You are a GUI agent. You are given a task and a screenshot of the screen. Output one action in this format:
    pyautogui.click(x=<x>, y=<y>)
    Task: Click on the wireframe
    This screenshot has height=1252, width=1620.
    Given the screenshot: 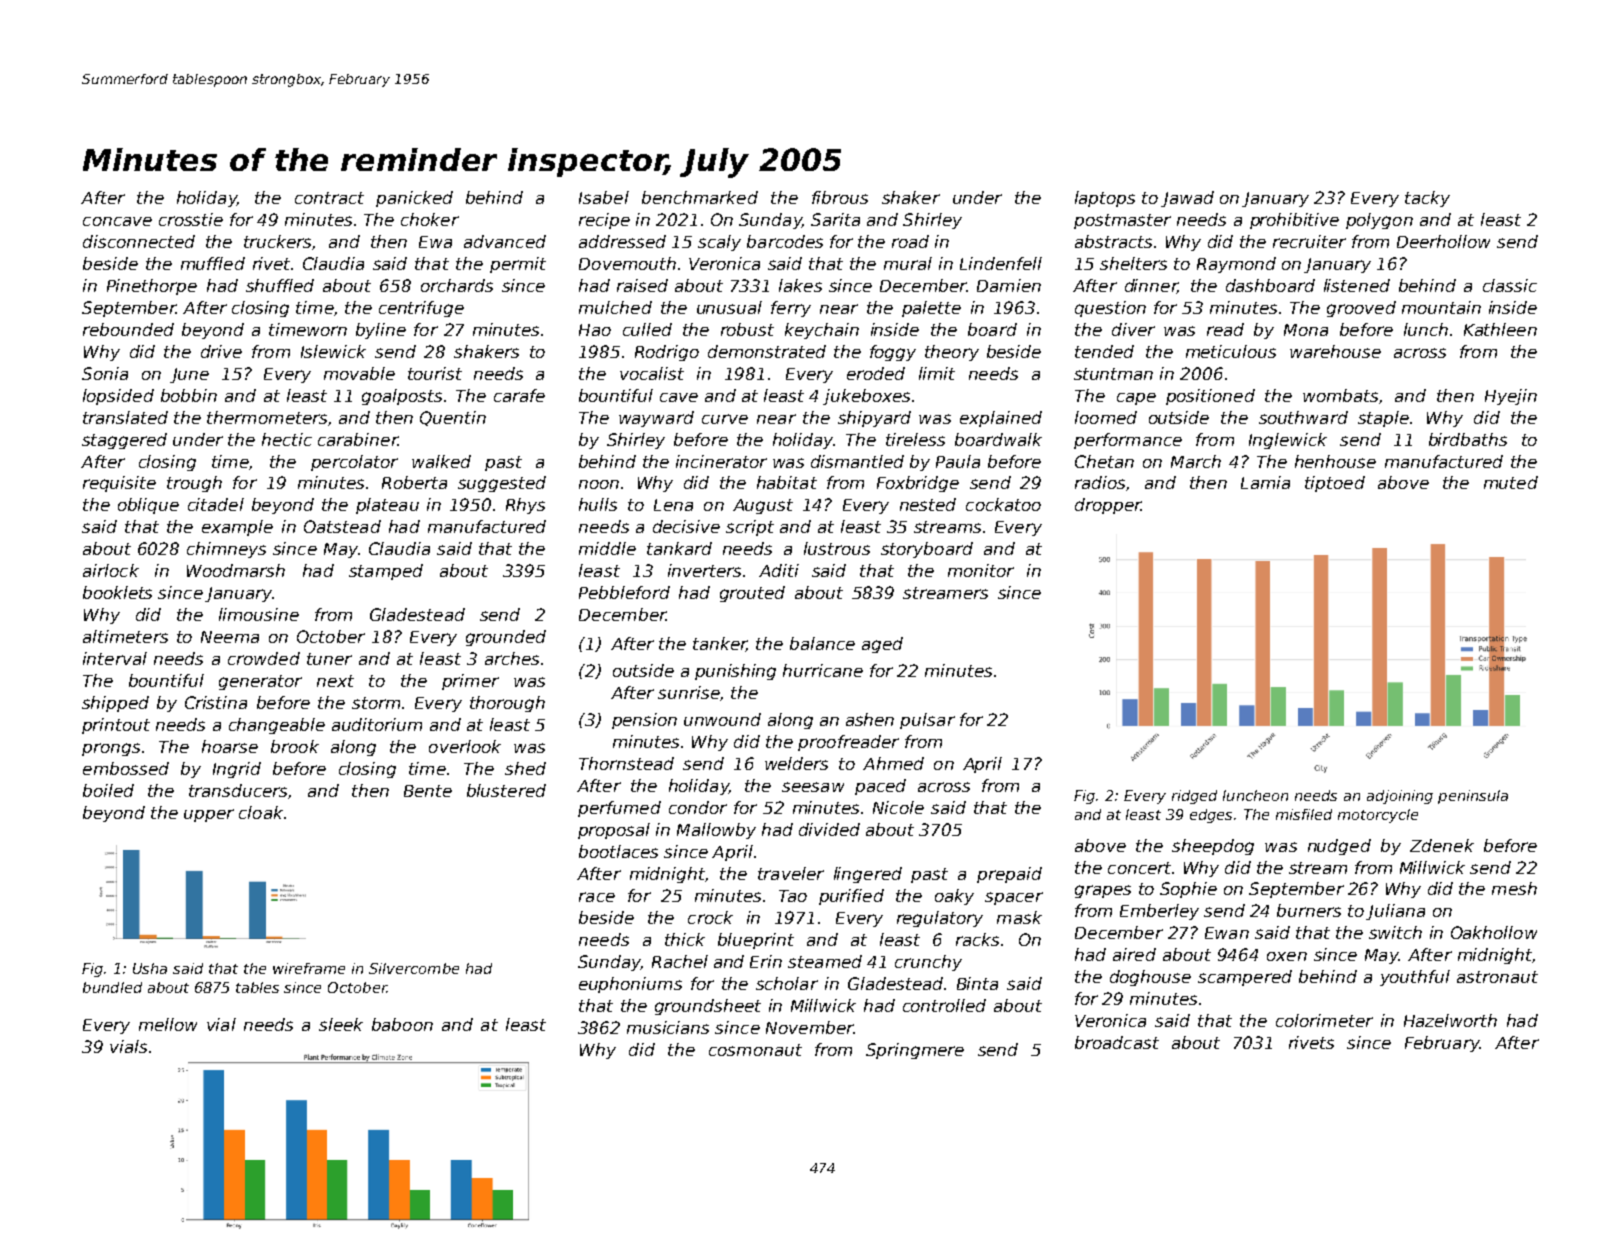 What is the action you would take?
    pyautogui.click(x=309, y=968)
